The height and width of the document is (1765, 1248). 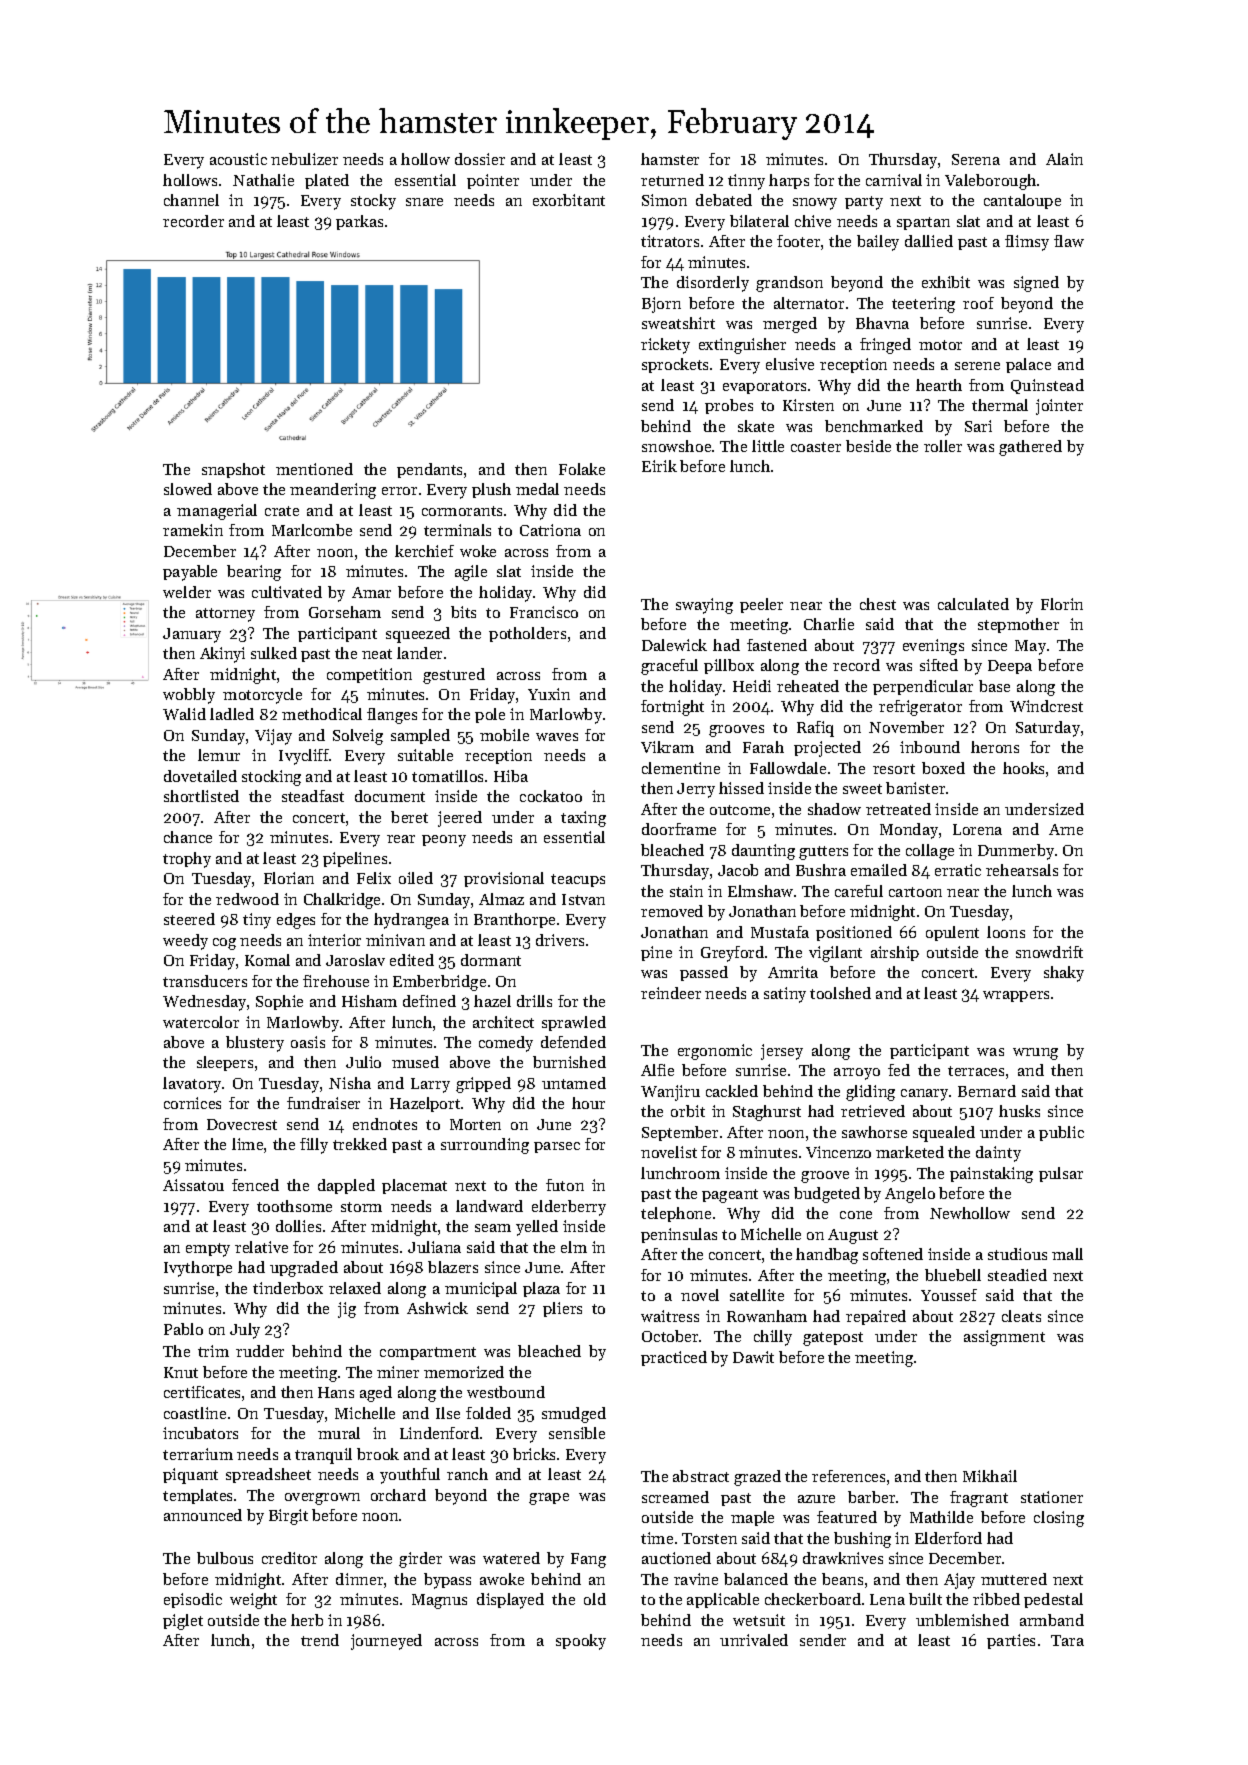 What do you see at coordinates (304, 159) in the document?
I see `nebulizer` at bounding box center [304, 159].
